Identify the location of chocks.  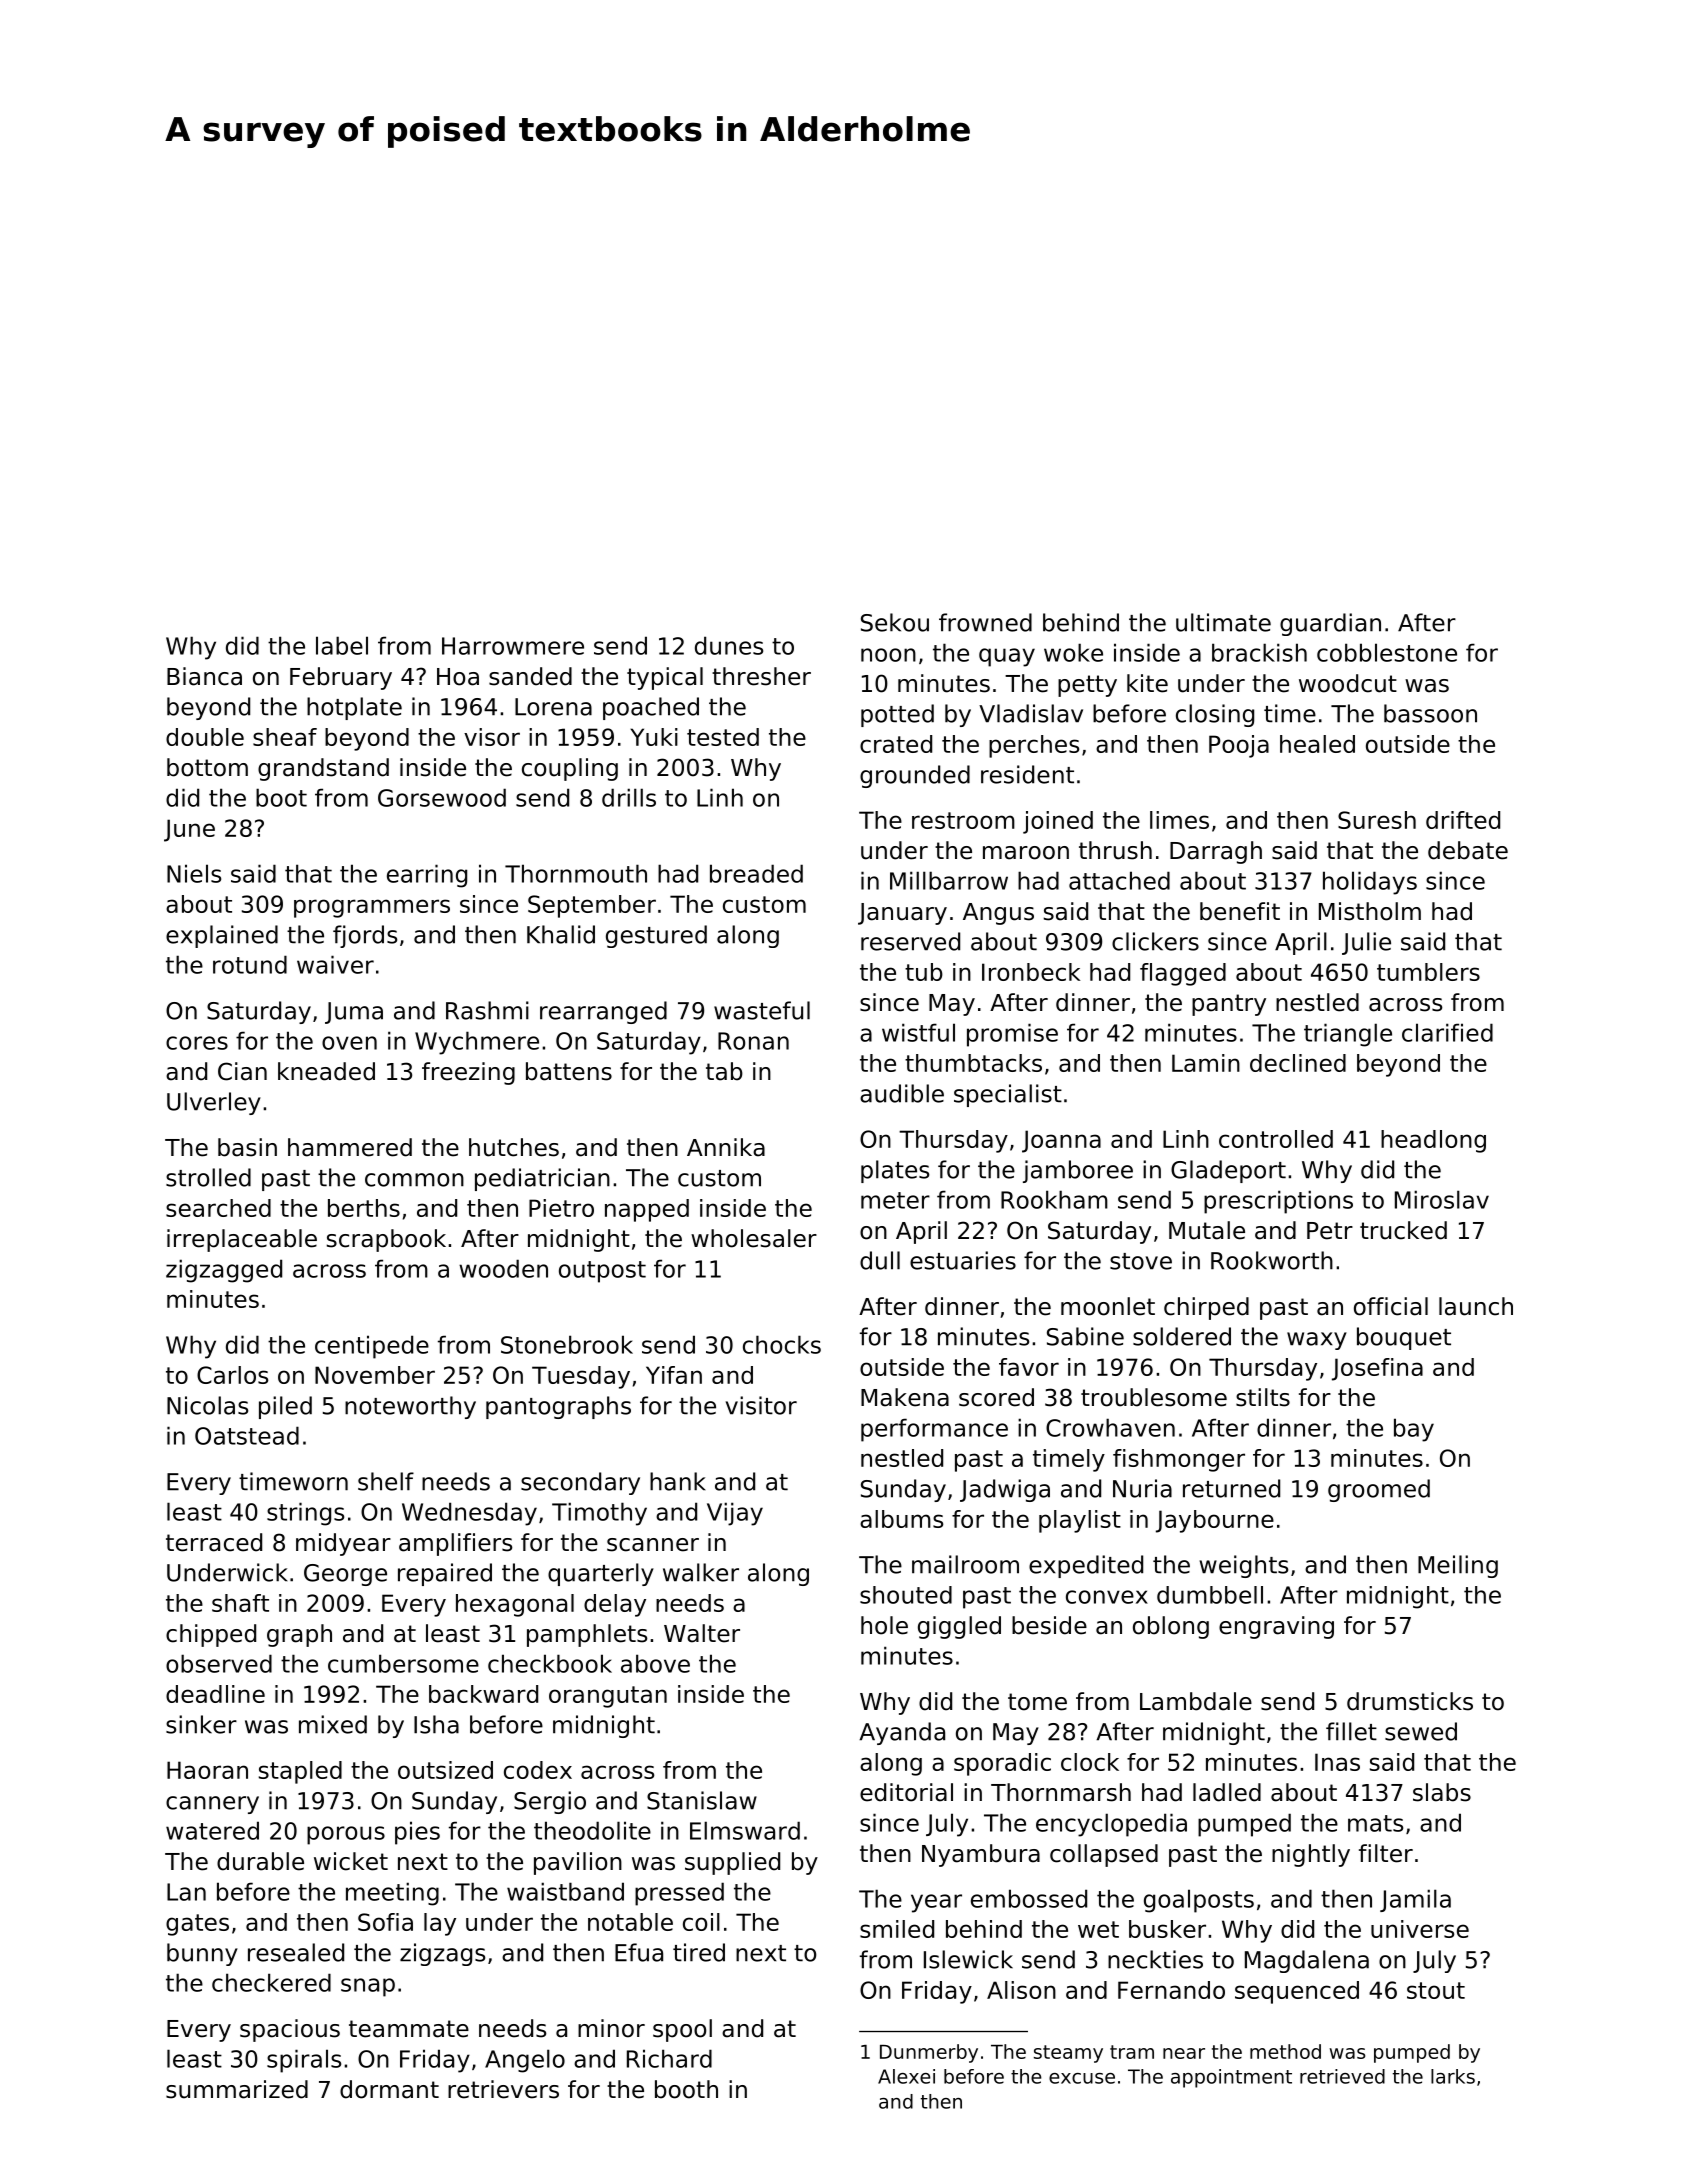
(782, 1344).
